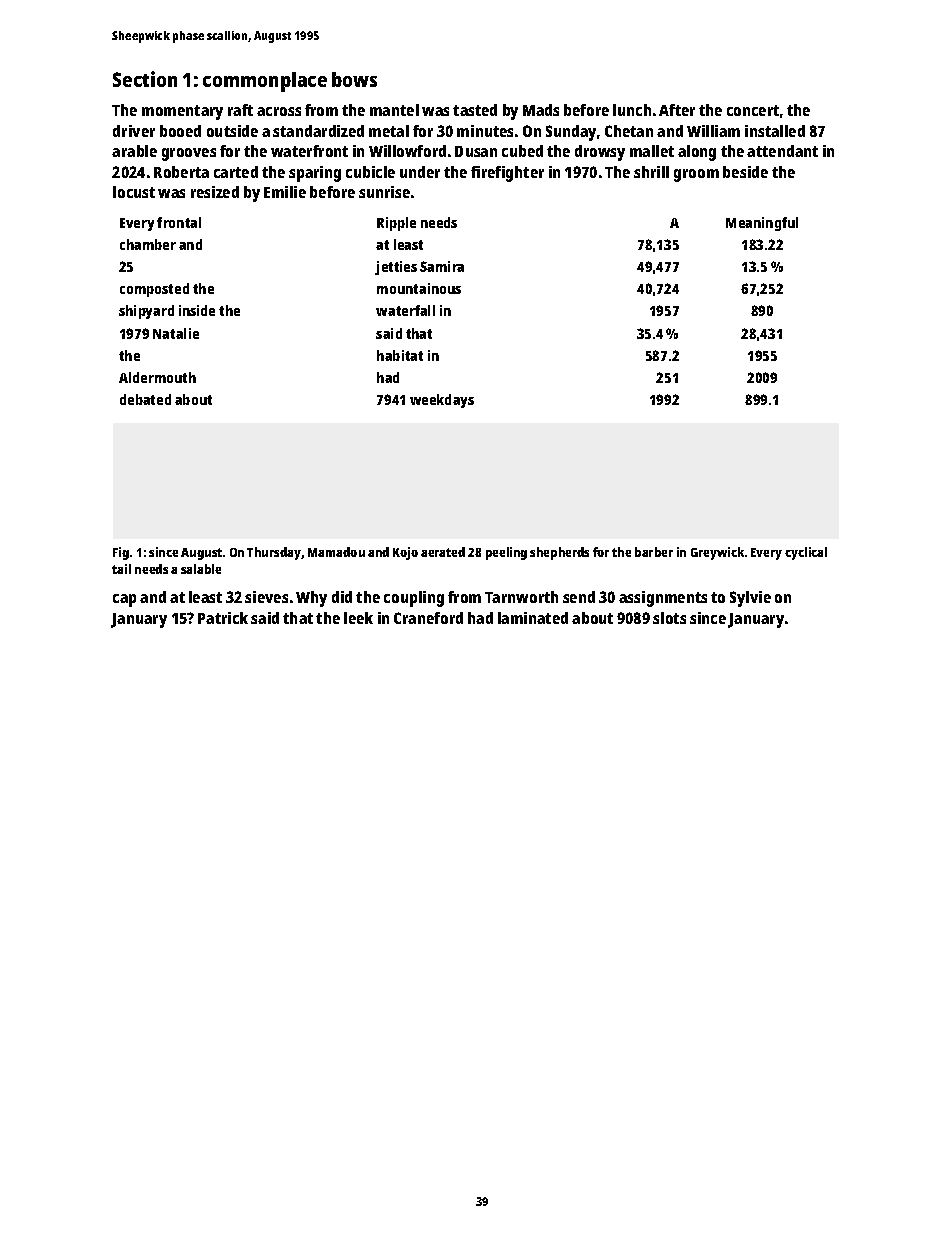  I want to click on cyclical, so click(806, 553).
